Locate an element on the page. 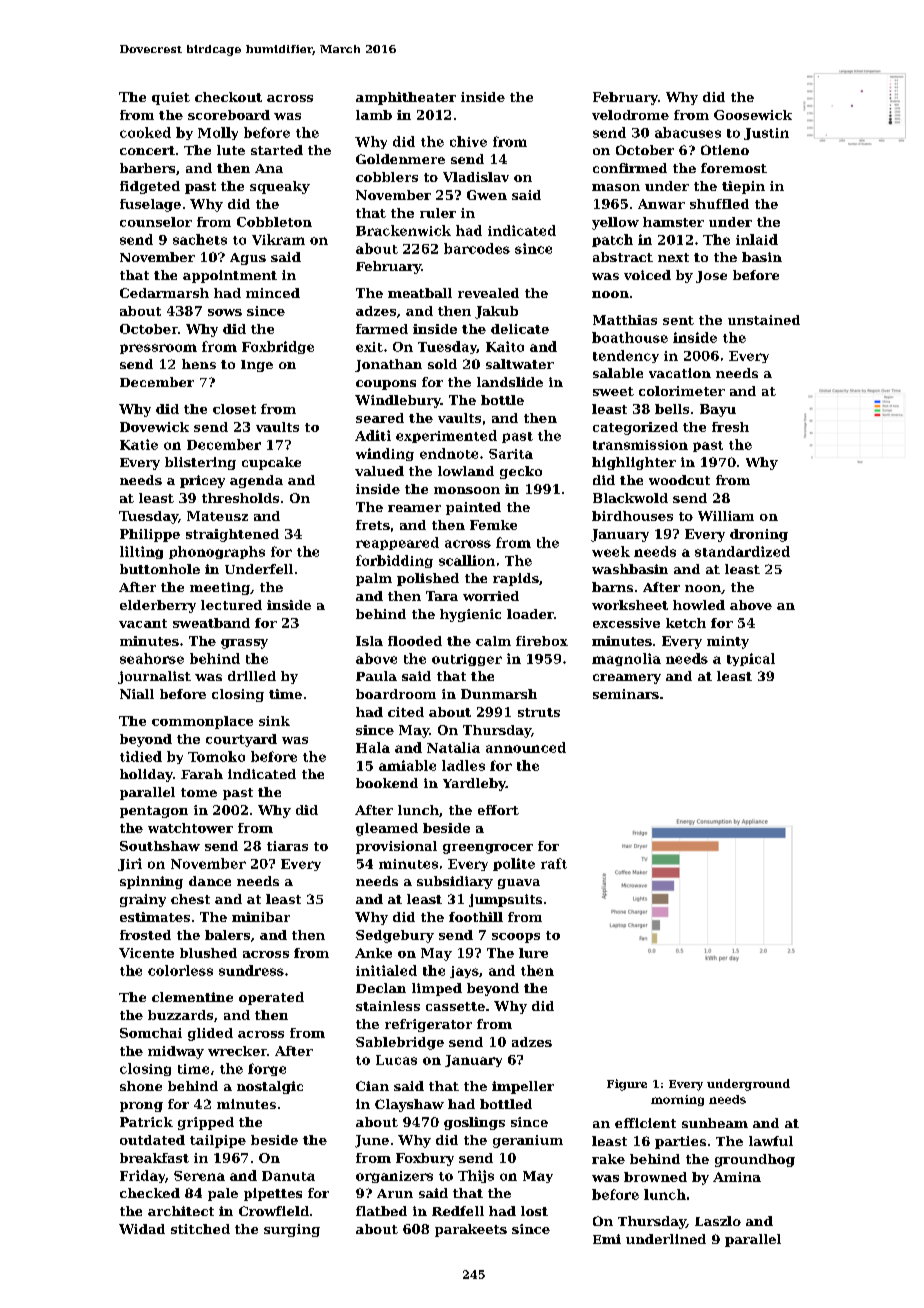  Widad is located at coordinates (142, 1229).
